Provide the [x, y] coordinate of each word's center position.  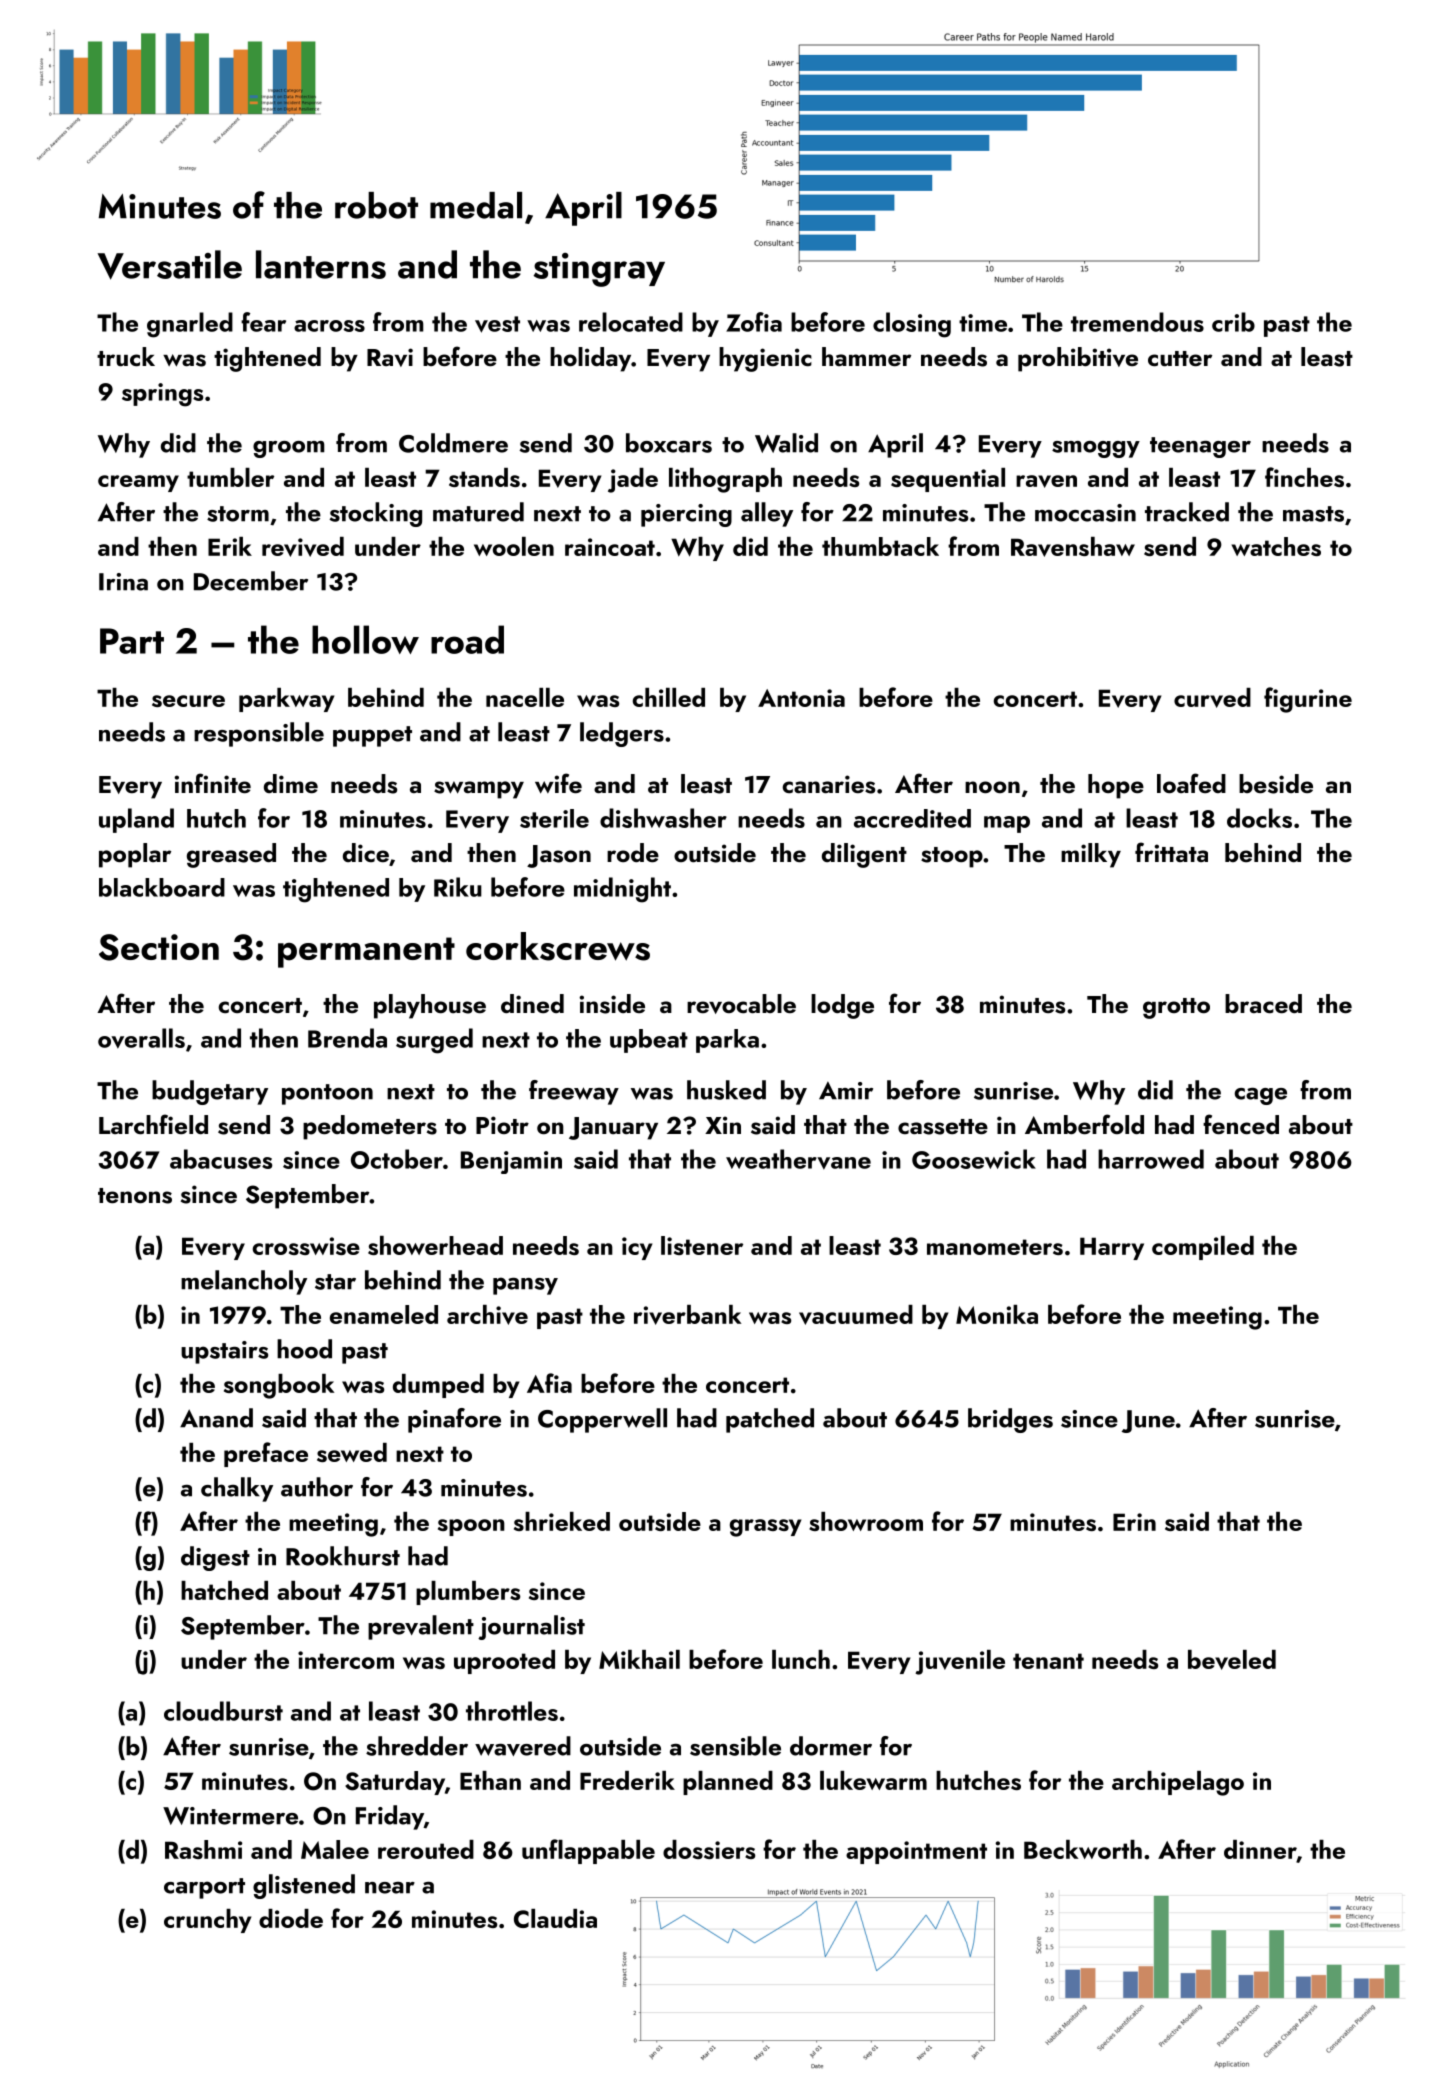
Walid [786, 443]
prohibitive [1078, 359]
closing [912, 325]
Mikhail [639, 1659]
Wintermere [230, 1816]
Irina [123, 582]
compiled [1203, 1248]
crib [1233, 322]
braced [1263, 1003]
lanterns [321, 264]
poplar [135, 855]
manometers [995, 1247]
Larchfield [153, 1124]
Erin [1134, 1522]
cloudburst [223, 1711]
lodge [842, 1006]
